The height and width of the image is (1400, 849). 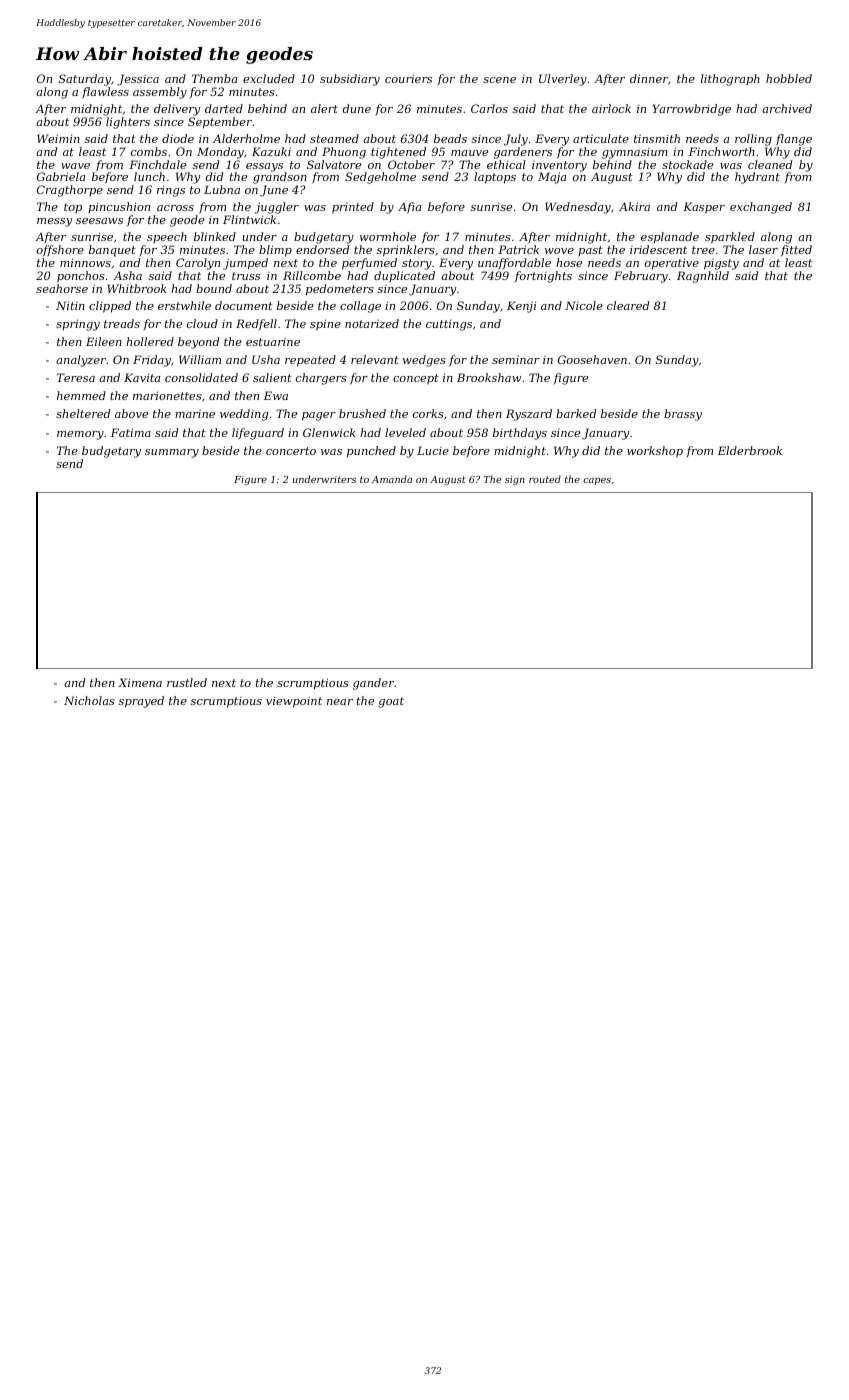 I want to click on couriers, so click(x=408, y=78).
